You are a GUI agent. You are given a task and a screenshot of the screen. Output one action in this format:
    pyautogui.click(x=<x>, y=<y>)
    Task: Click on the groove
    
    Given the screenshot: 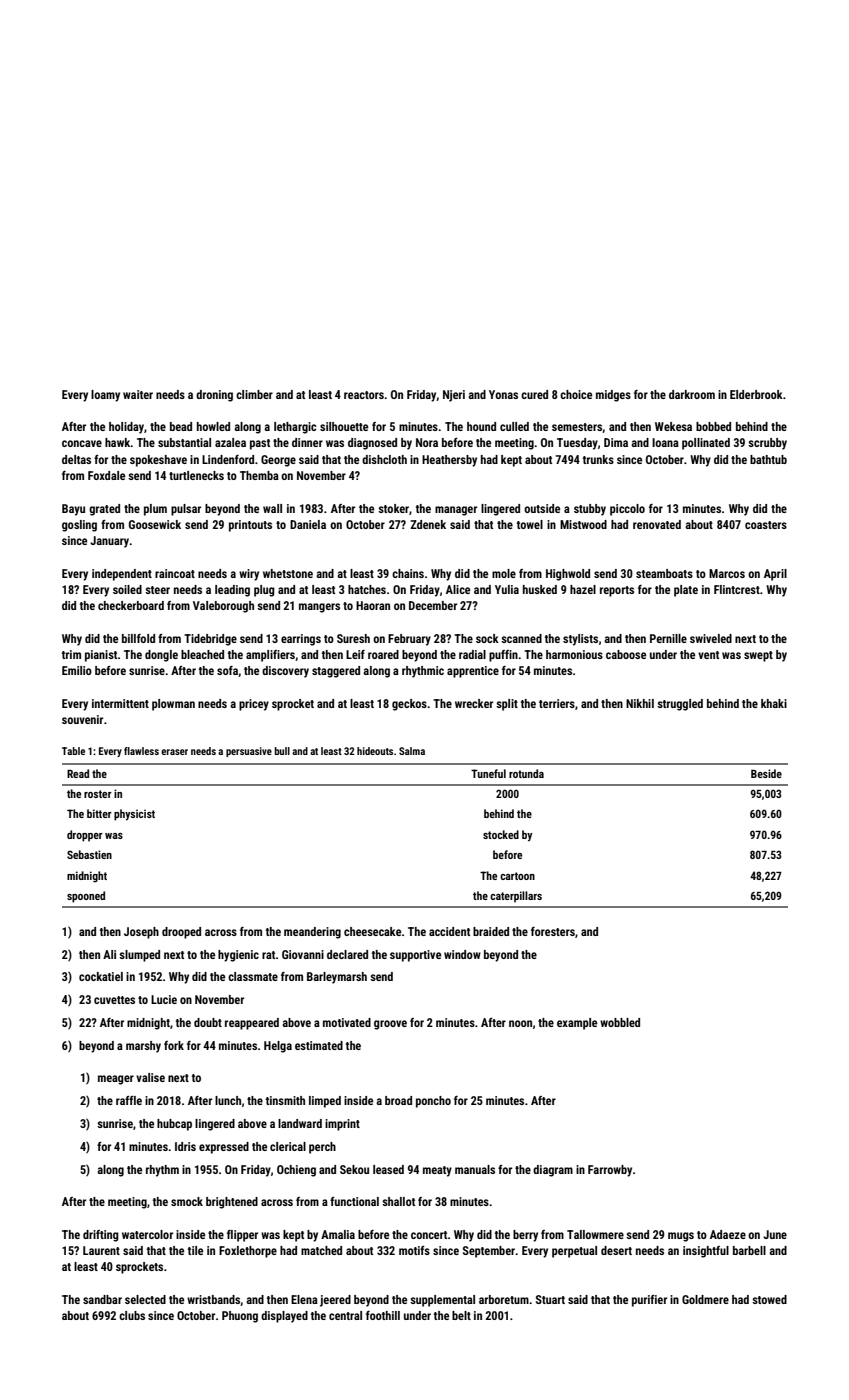 What is the action you would take?
    pyautogui.click(x=390, y=1025)
